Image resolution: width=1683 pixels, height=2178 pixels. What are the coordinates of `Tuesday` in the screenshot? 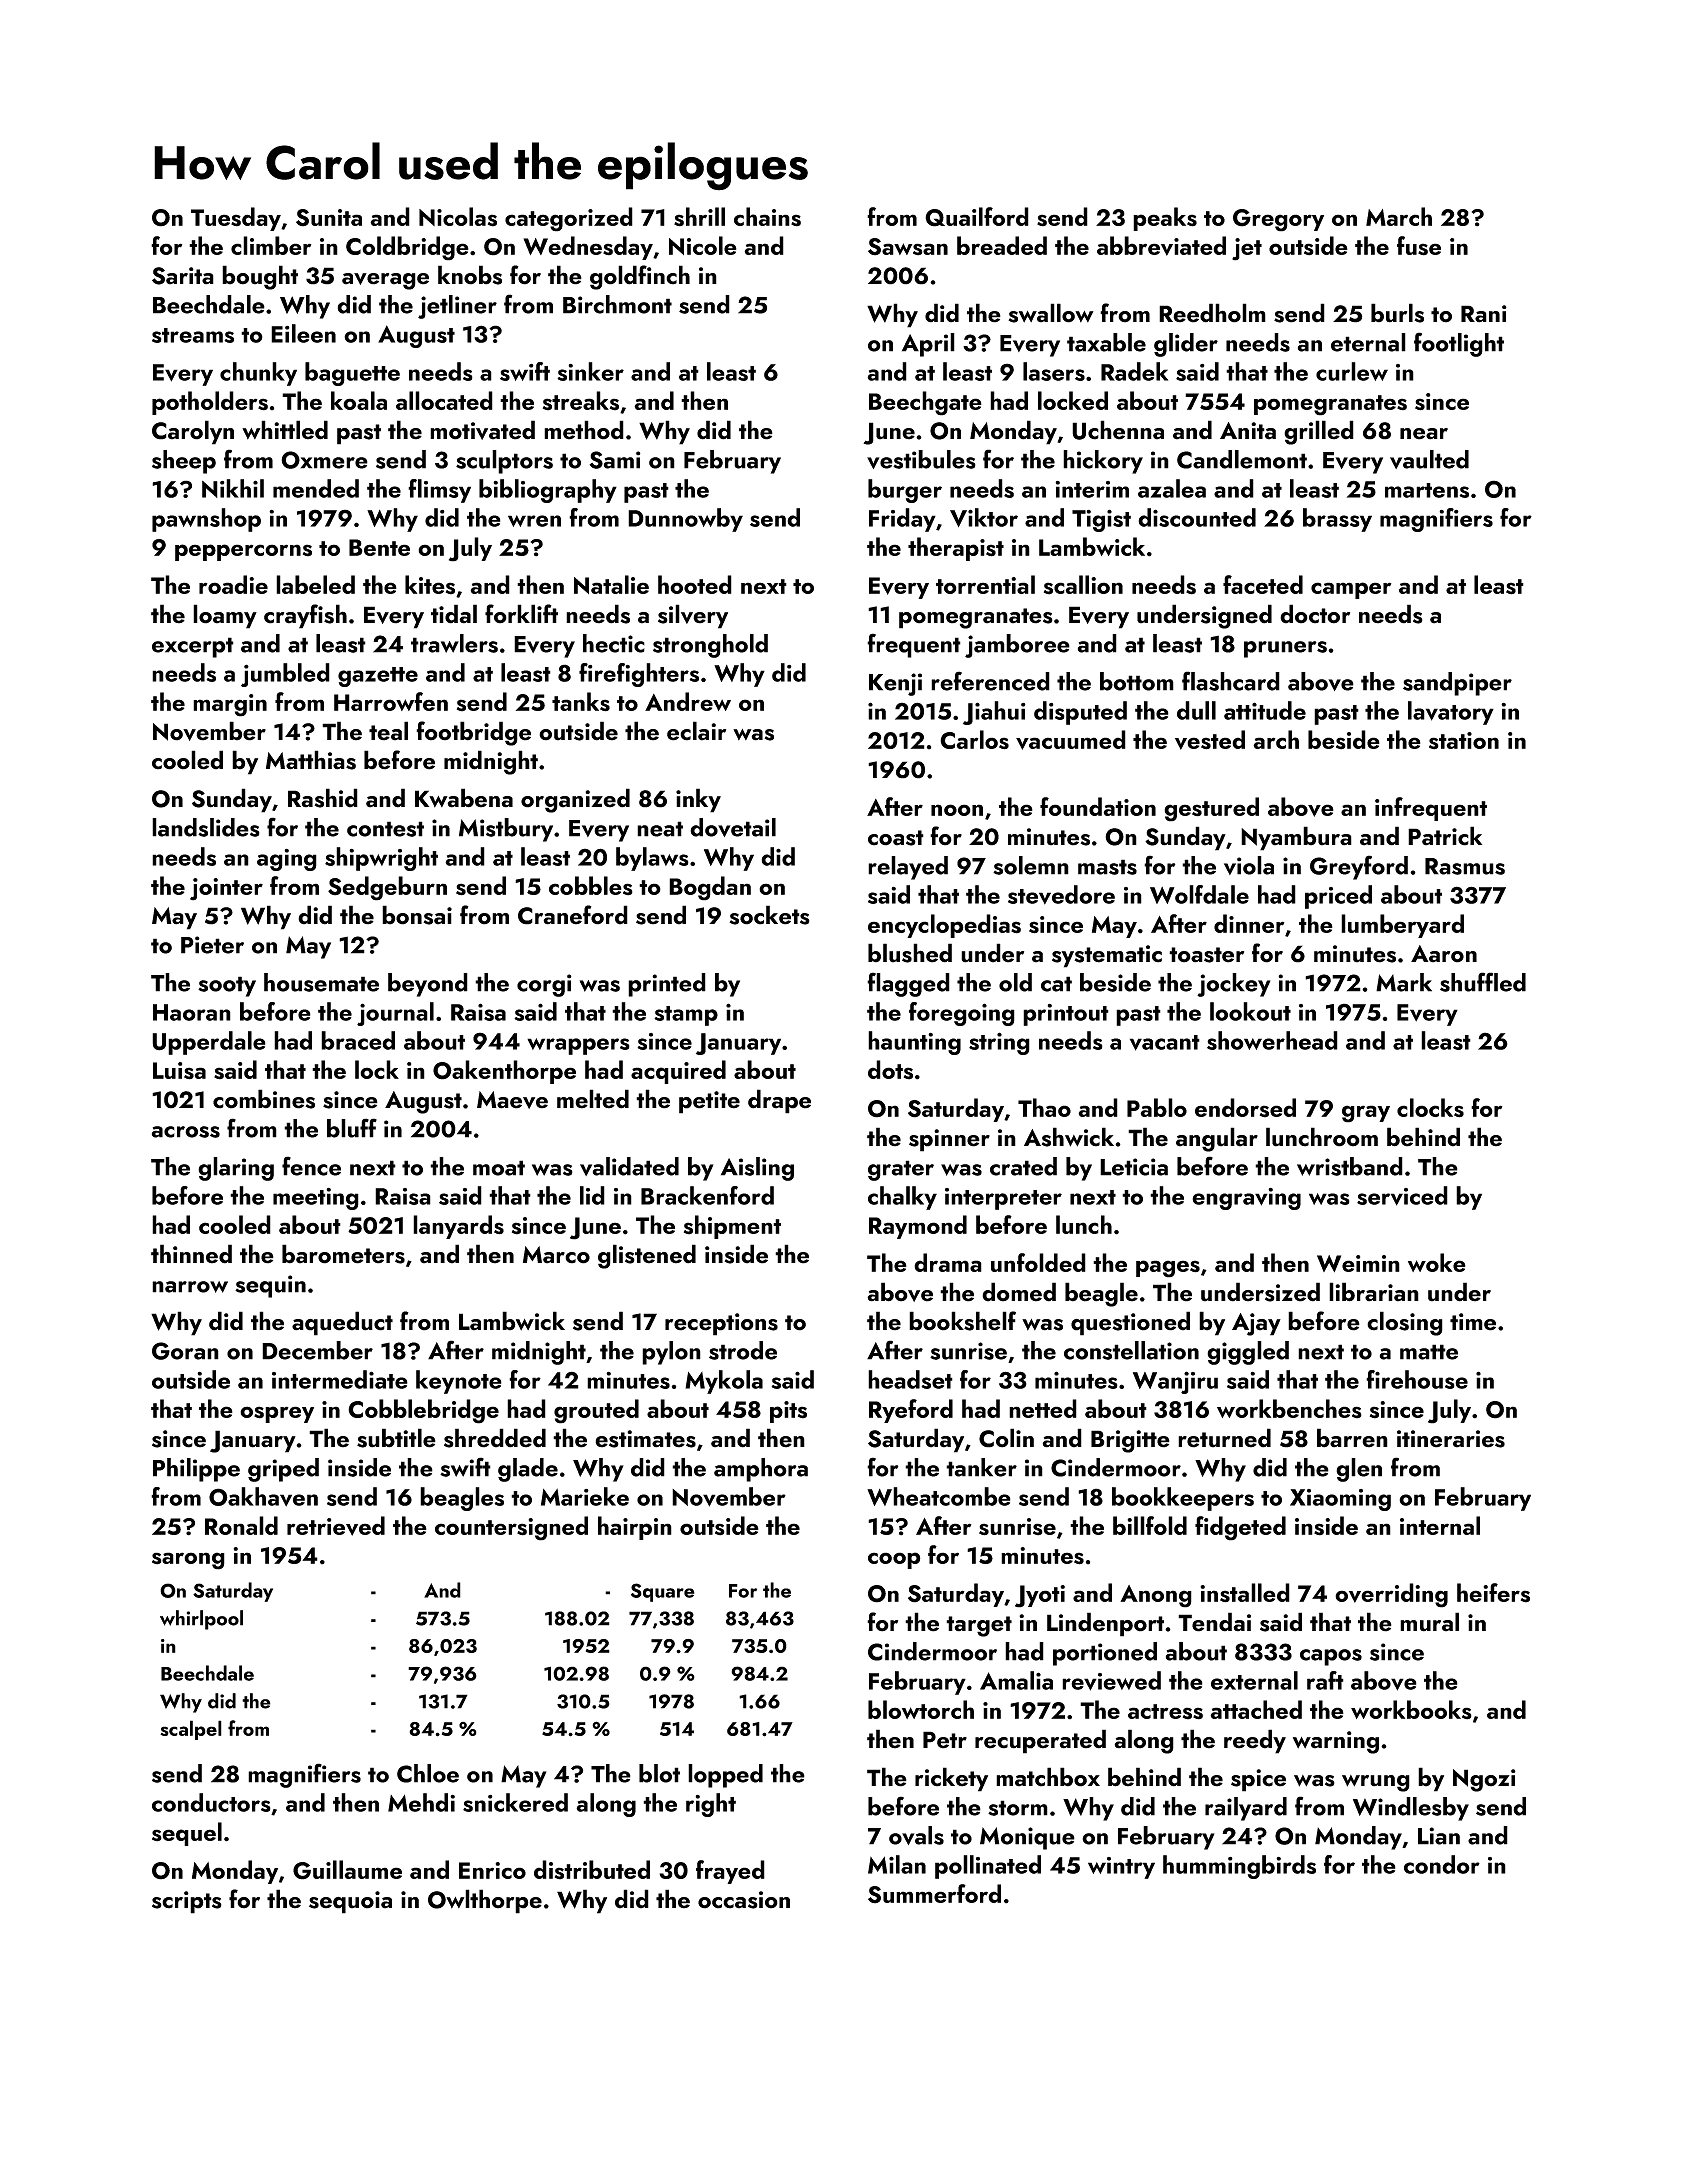 It's located at (236, 219).
